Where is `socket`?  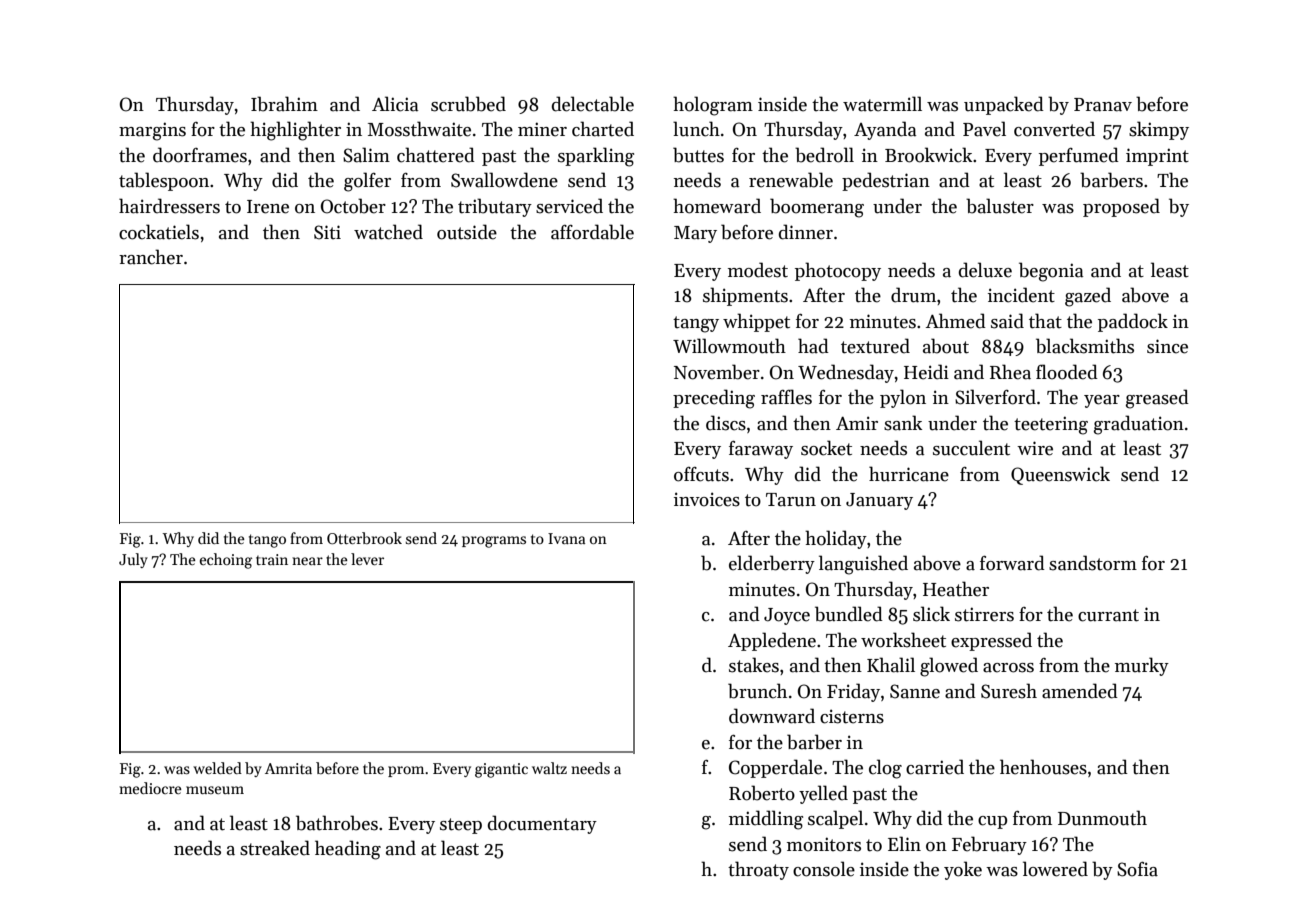
socket is located at coordinates (826, 448).
